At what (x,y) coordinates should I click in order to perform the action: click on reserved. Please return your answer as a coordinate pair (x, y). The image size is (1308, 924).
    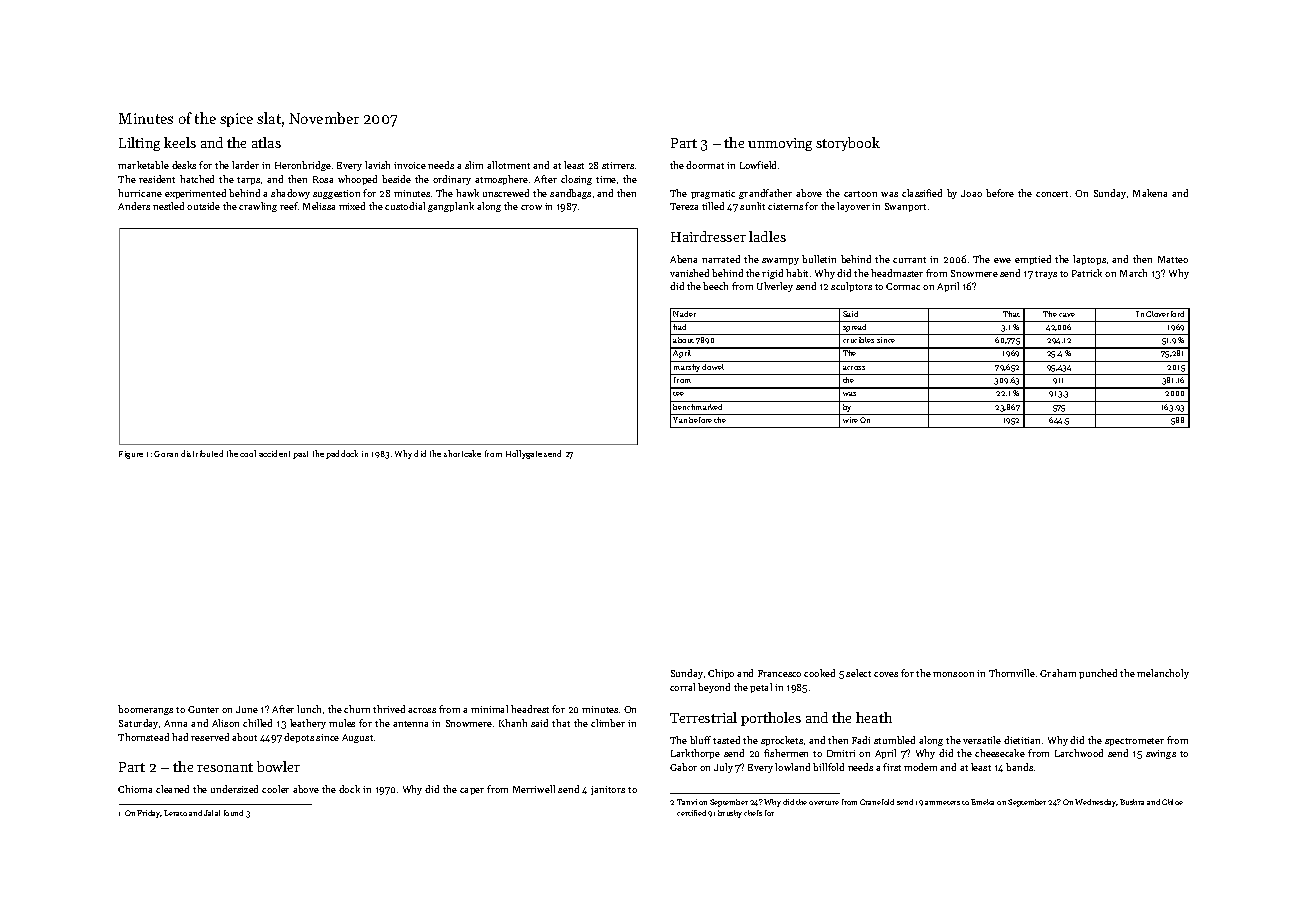
    Looking at the image, I should click on (210, 737).
